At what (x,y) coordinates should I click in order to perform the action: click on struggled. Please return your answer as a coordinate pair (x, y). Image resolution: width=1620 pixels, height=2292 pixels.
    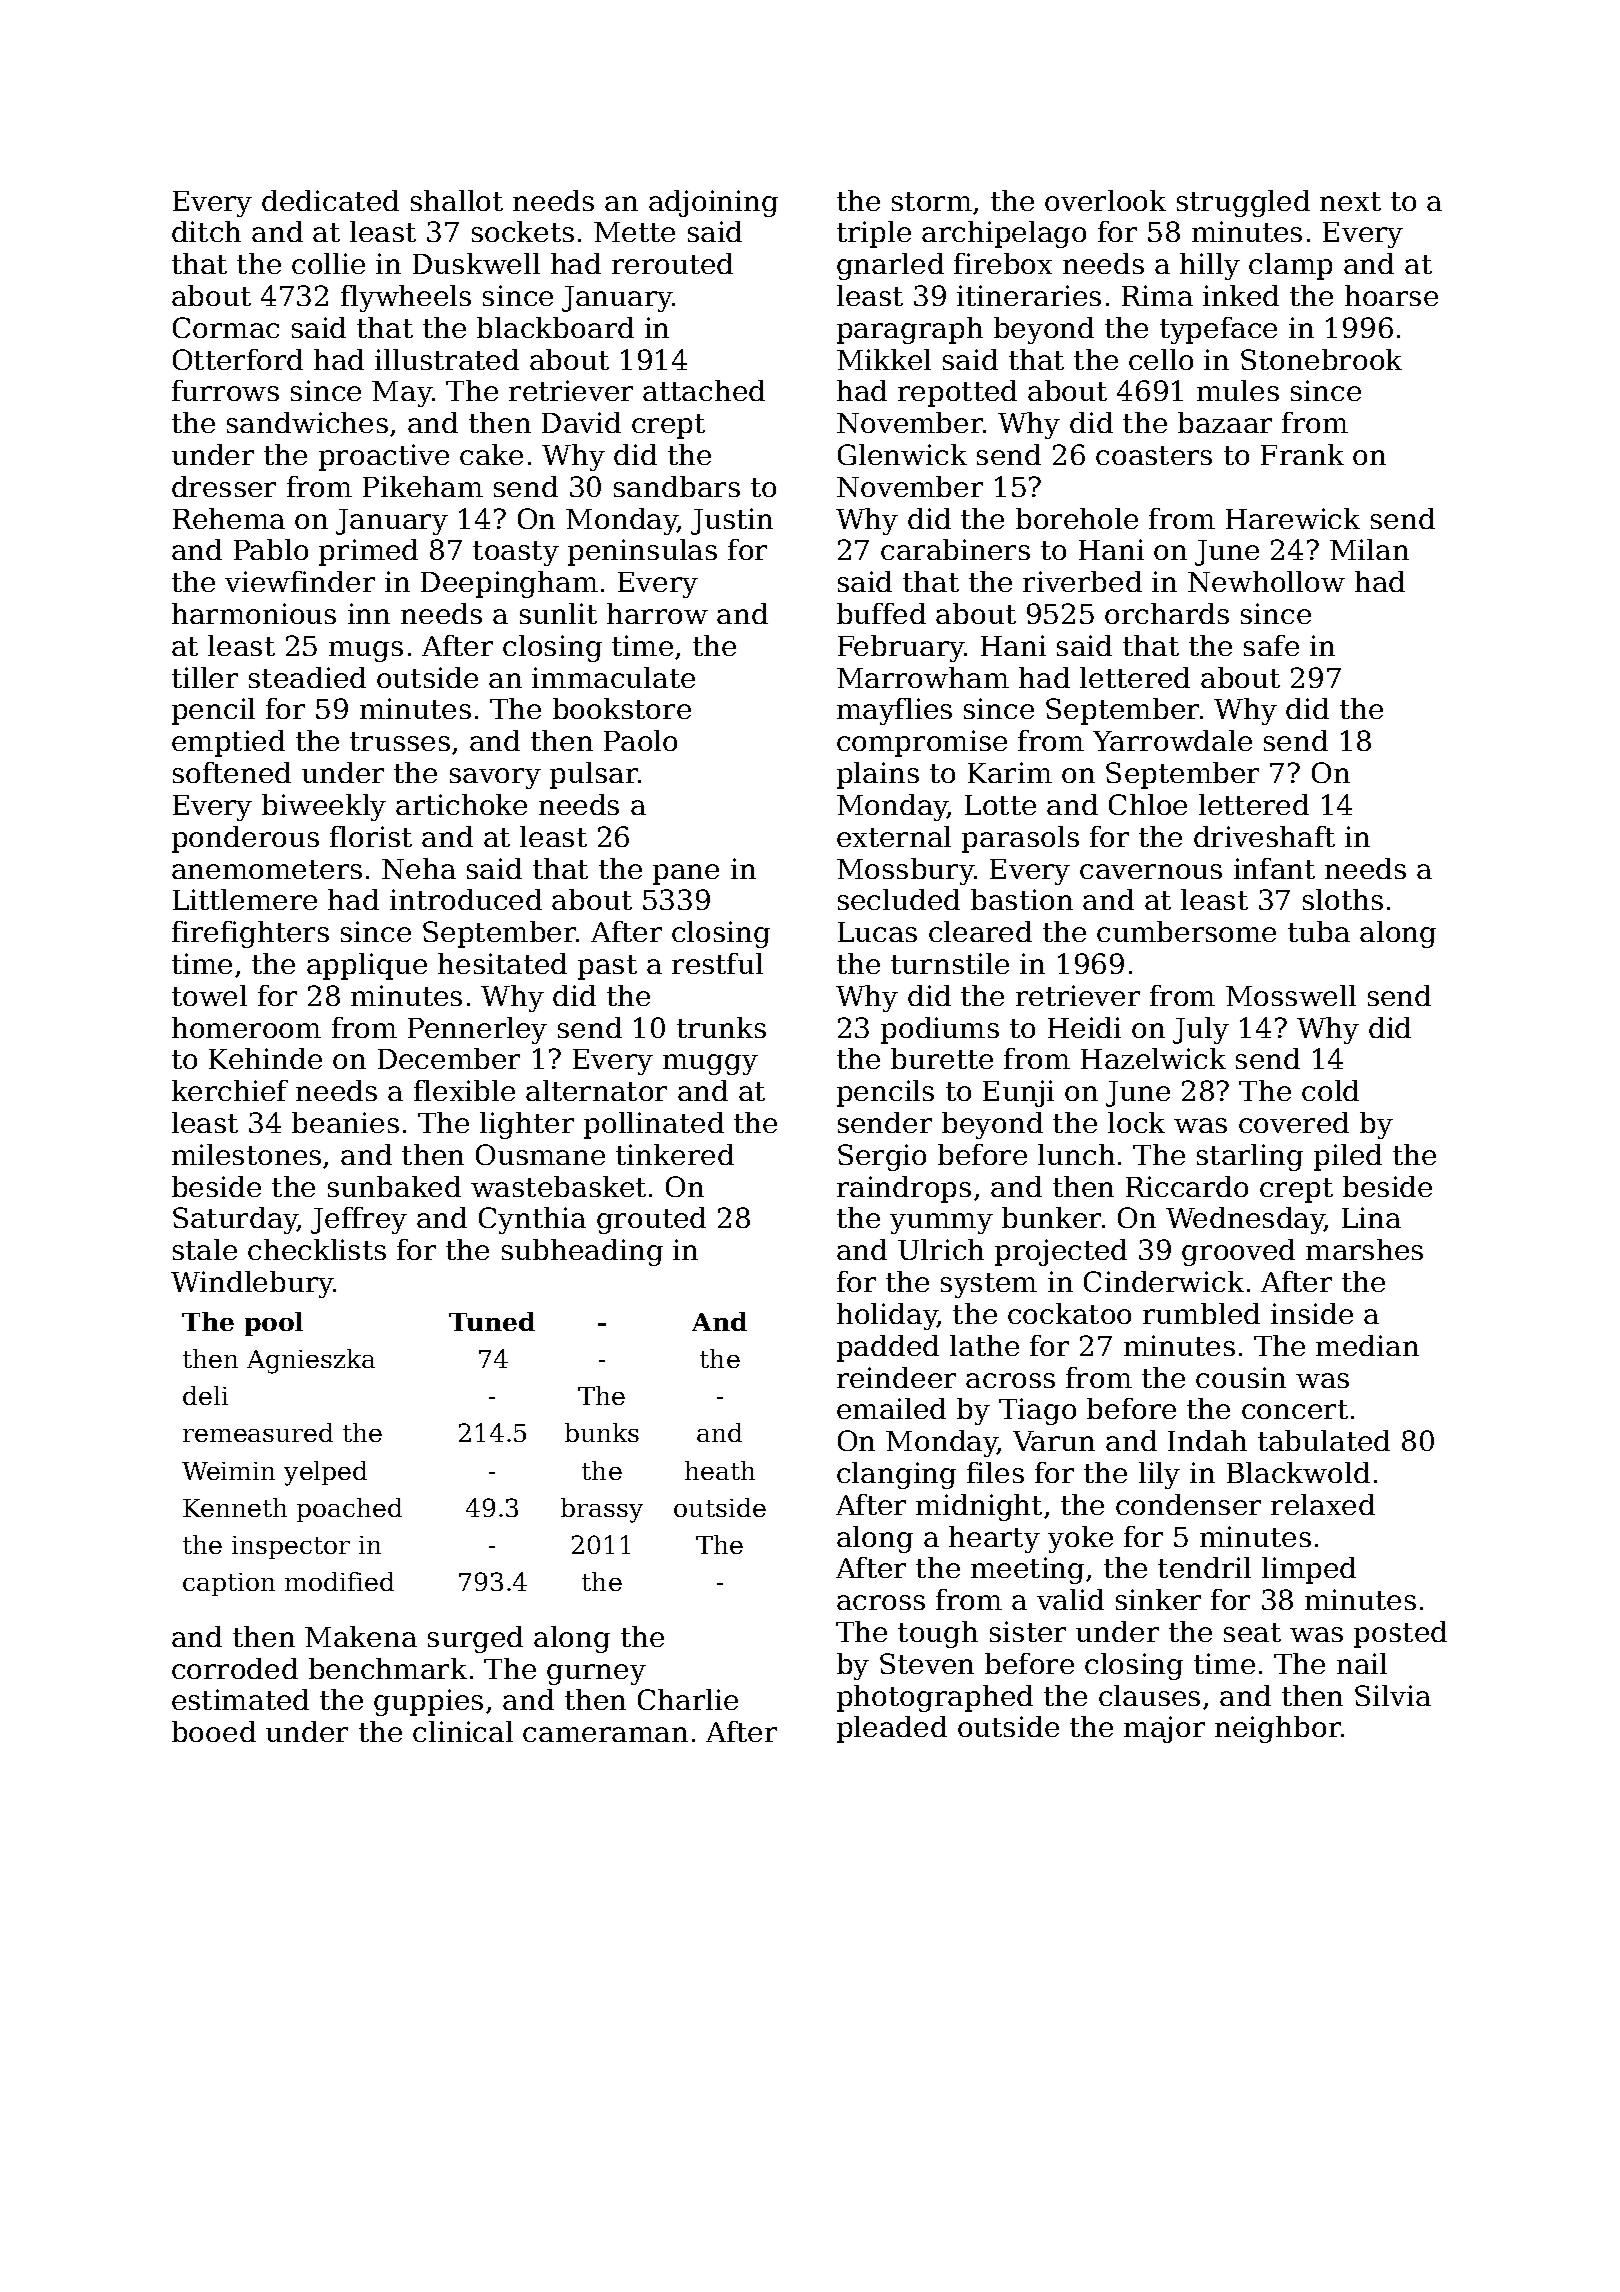
    Looking at the image, I should click on (1243, 203).
